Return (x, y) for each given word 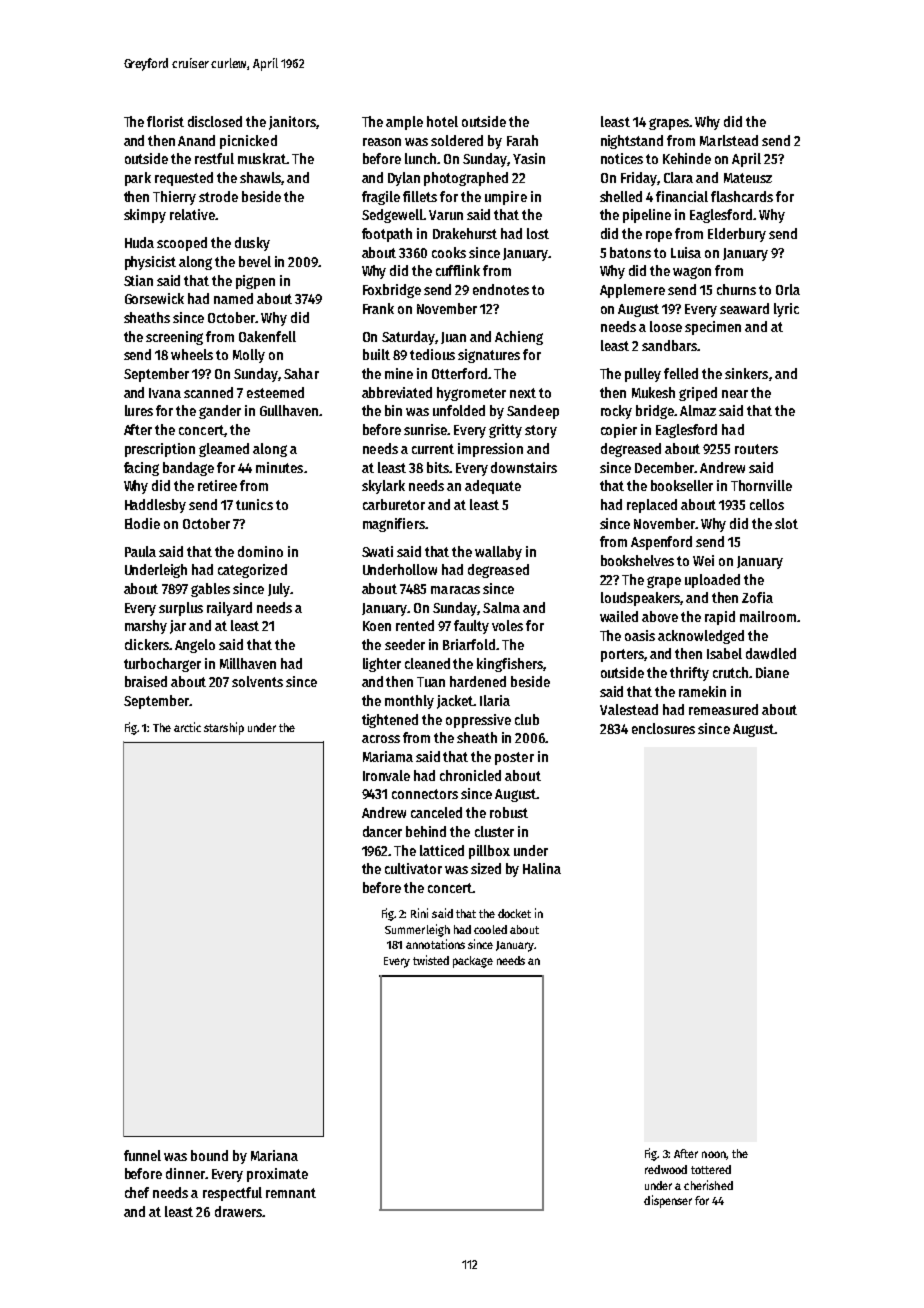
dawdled (771, 653)
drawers (238, 1211)
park (138, 179)
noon (714, 1155)
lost (538, 233)
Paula (140, 551)
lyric (786, 310)
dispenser (668, 1201)
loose (666, 326)
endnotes (501, 289)
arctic (187, 727)
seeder (405, 644)
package (473, 962)
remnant (291, 1193)
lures (139, 410)
